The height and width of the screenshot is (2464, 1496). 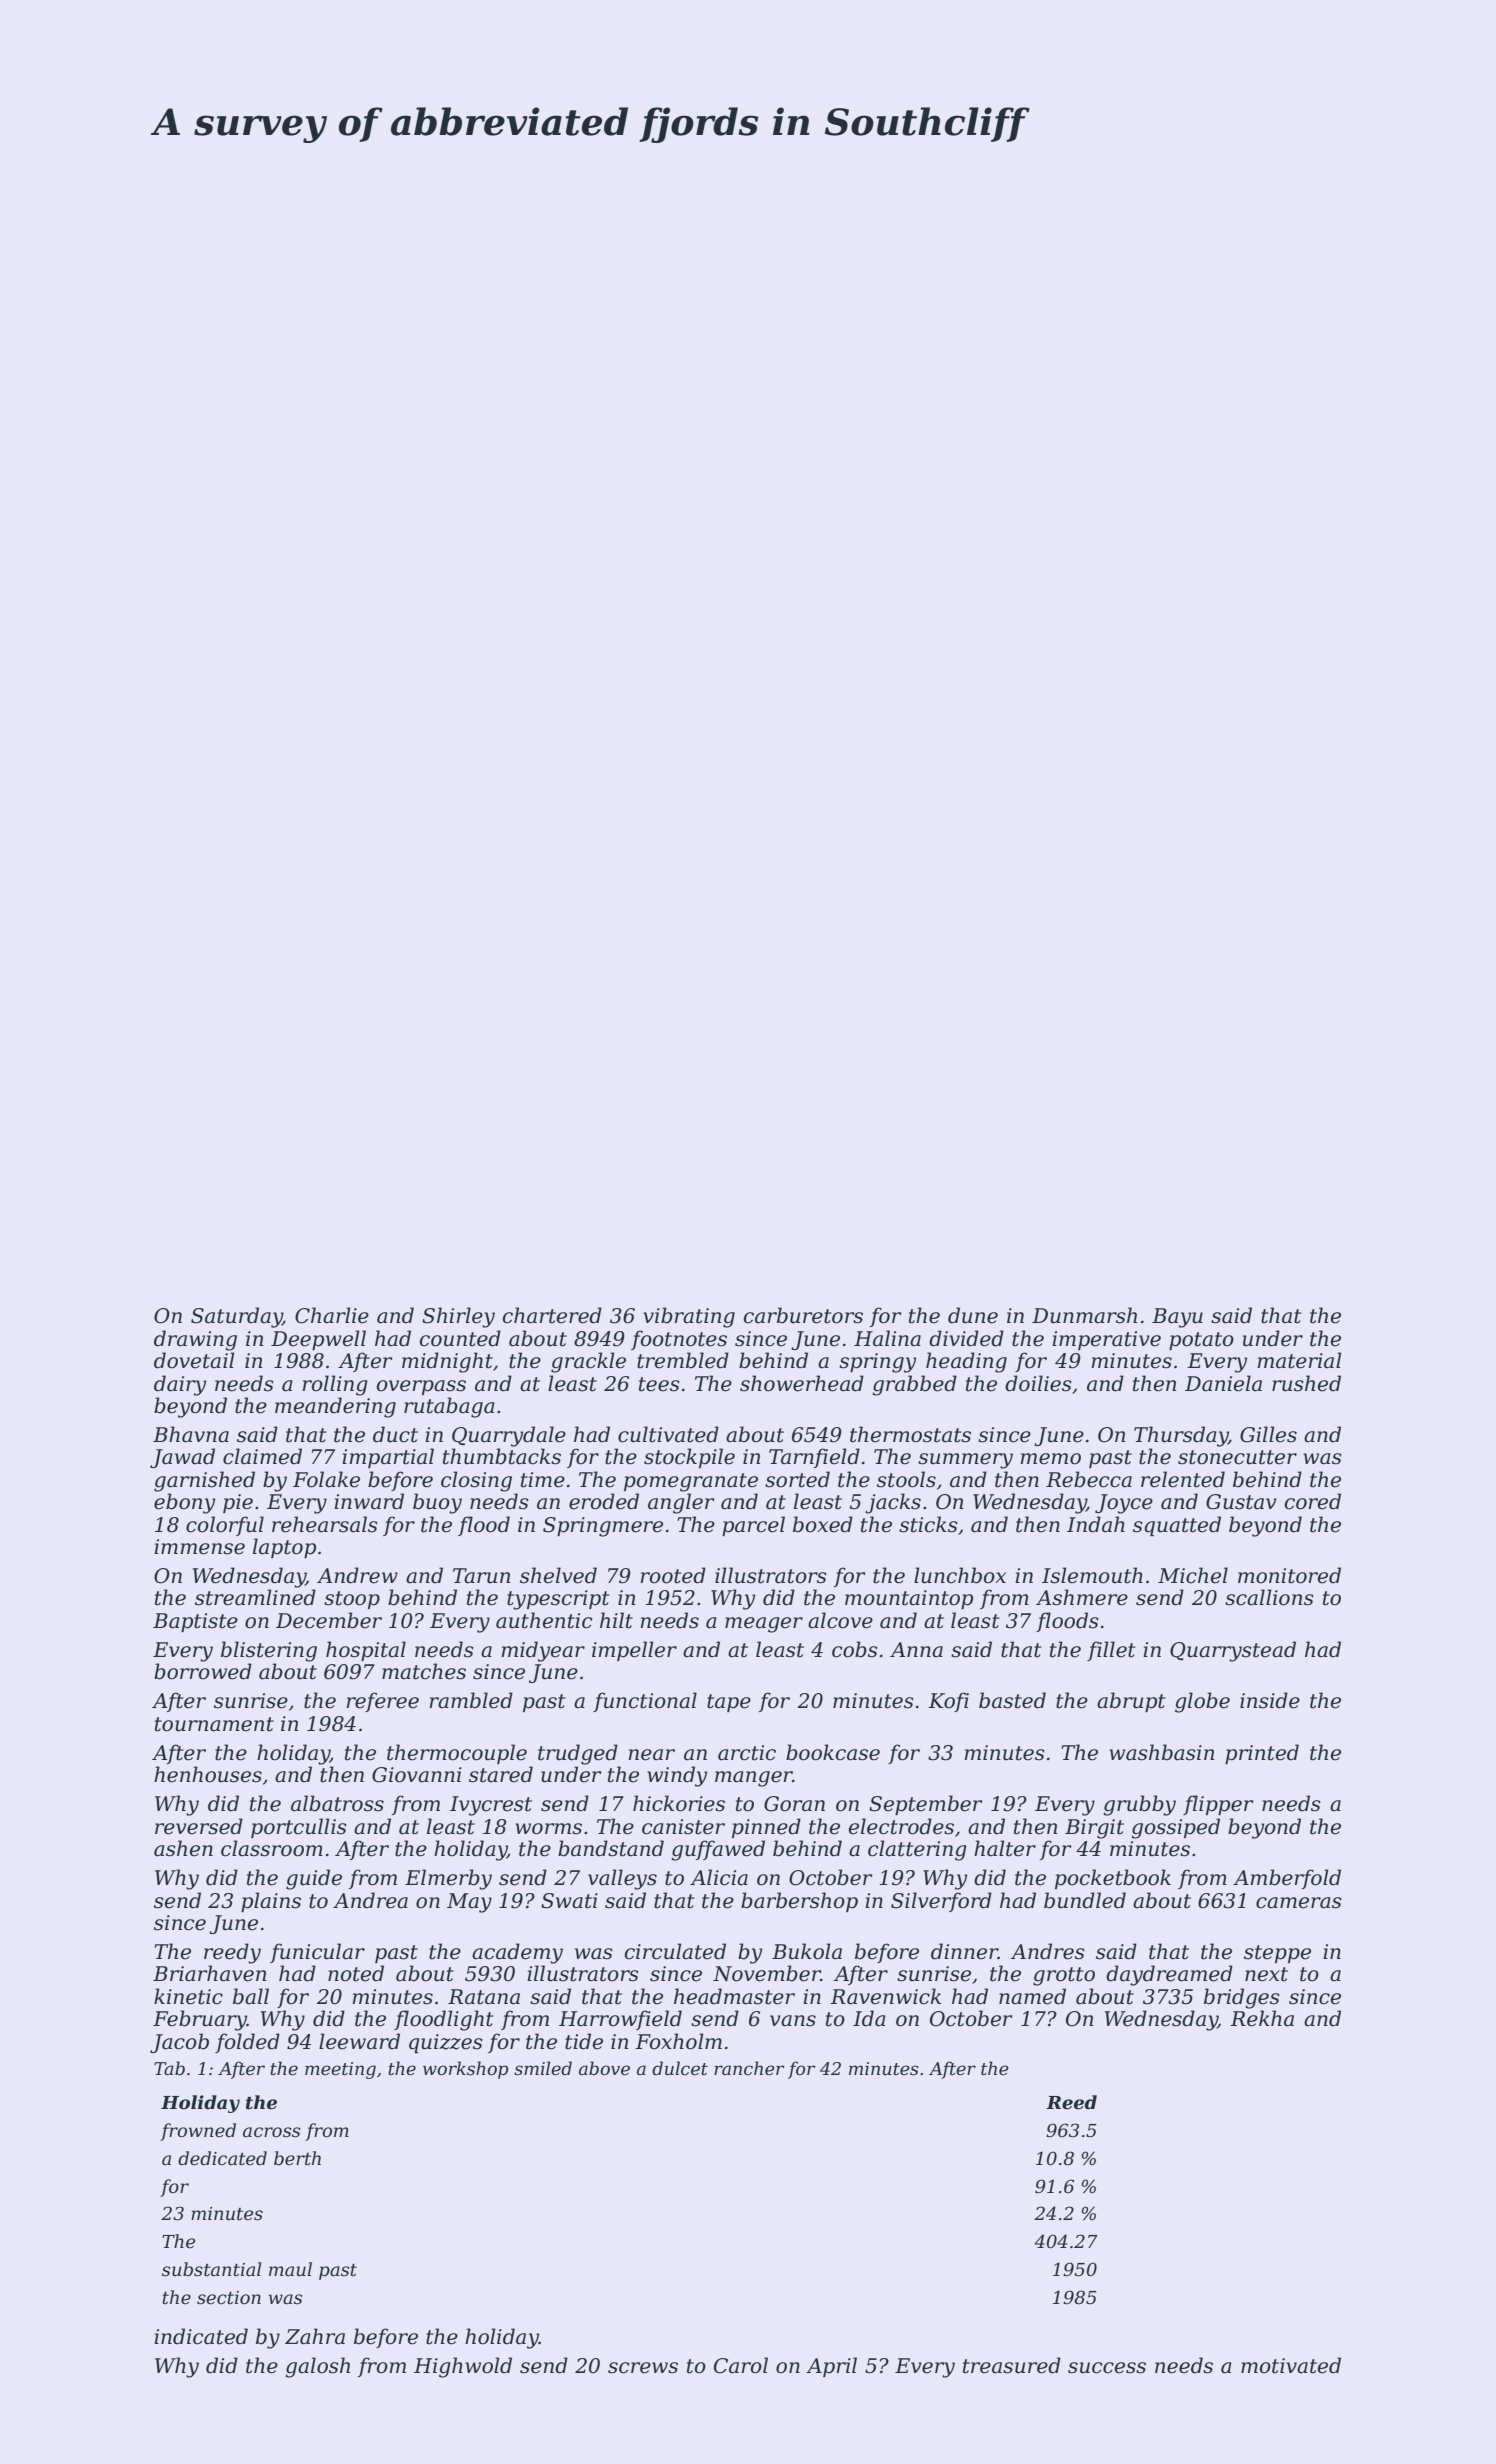 What do you see at coordinates (184, 1503) in the screenshot?
I see `ebony` at bounding box center [184, 1503].
